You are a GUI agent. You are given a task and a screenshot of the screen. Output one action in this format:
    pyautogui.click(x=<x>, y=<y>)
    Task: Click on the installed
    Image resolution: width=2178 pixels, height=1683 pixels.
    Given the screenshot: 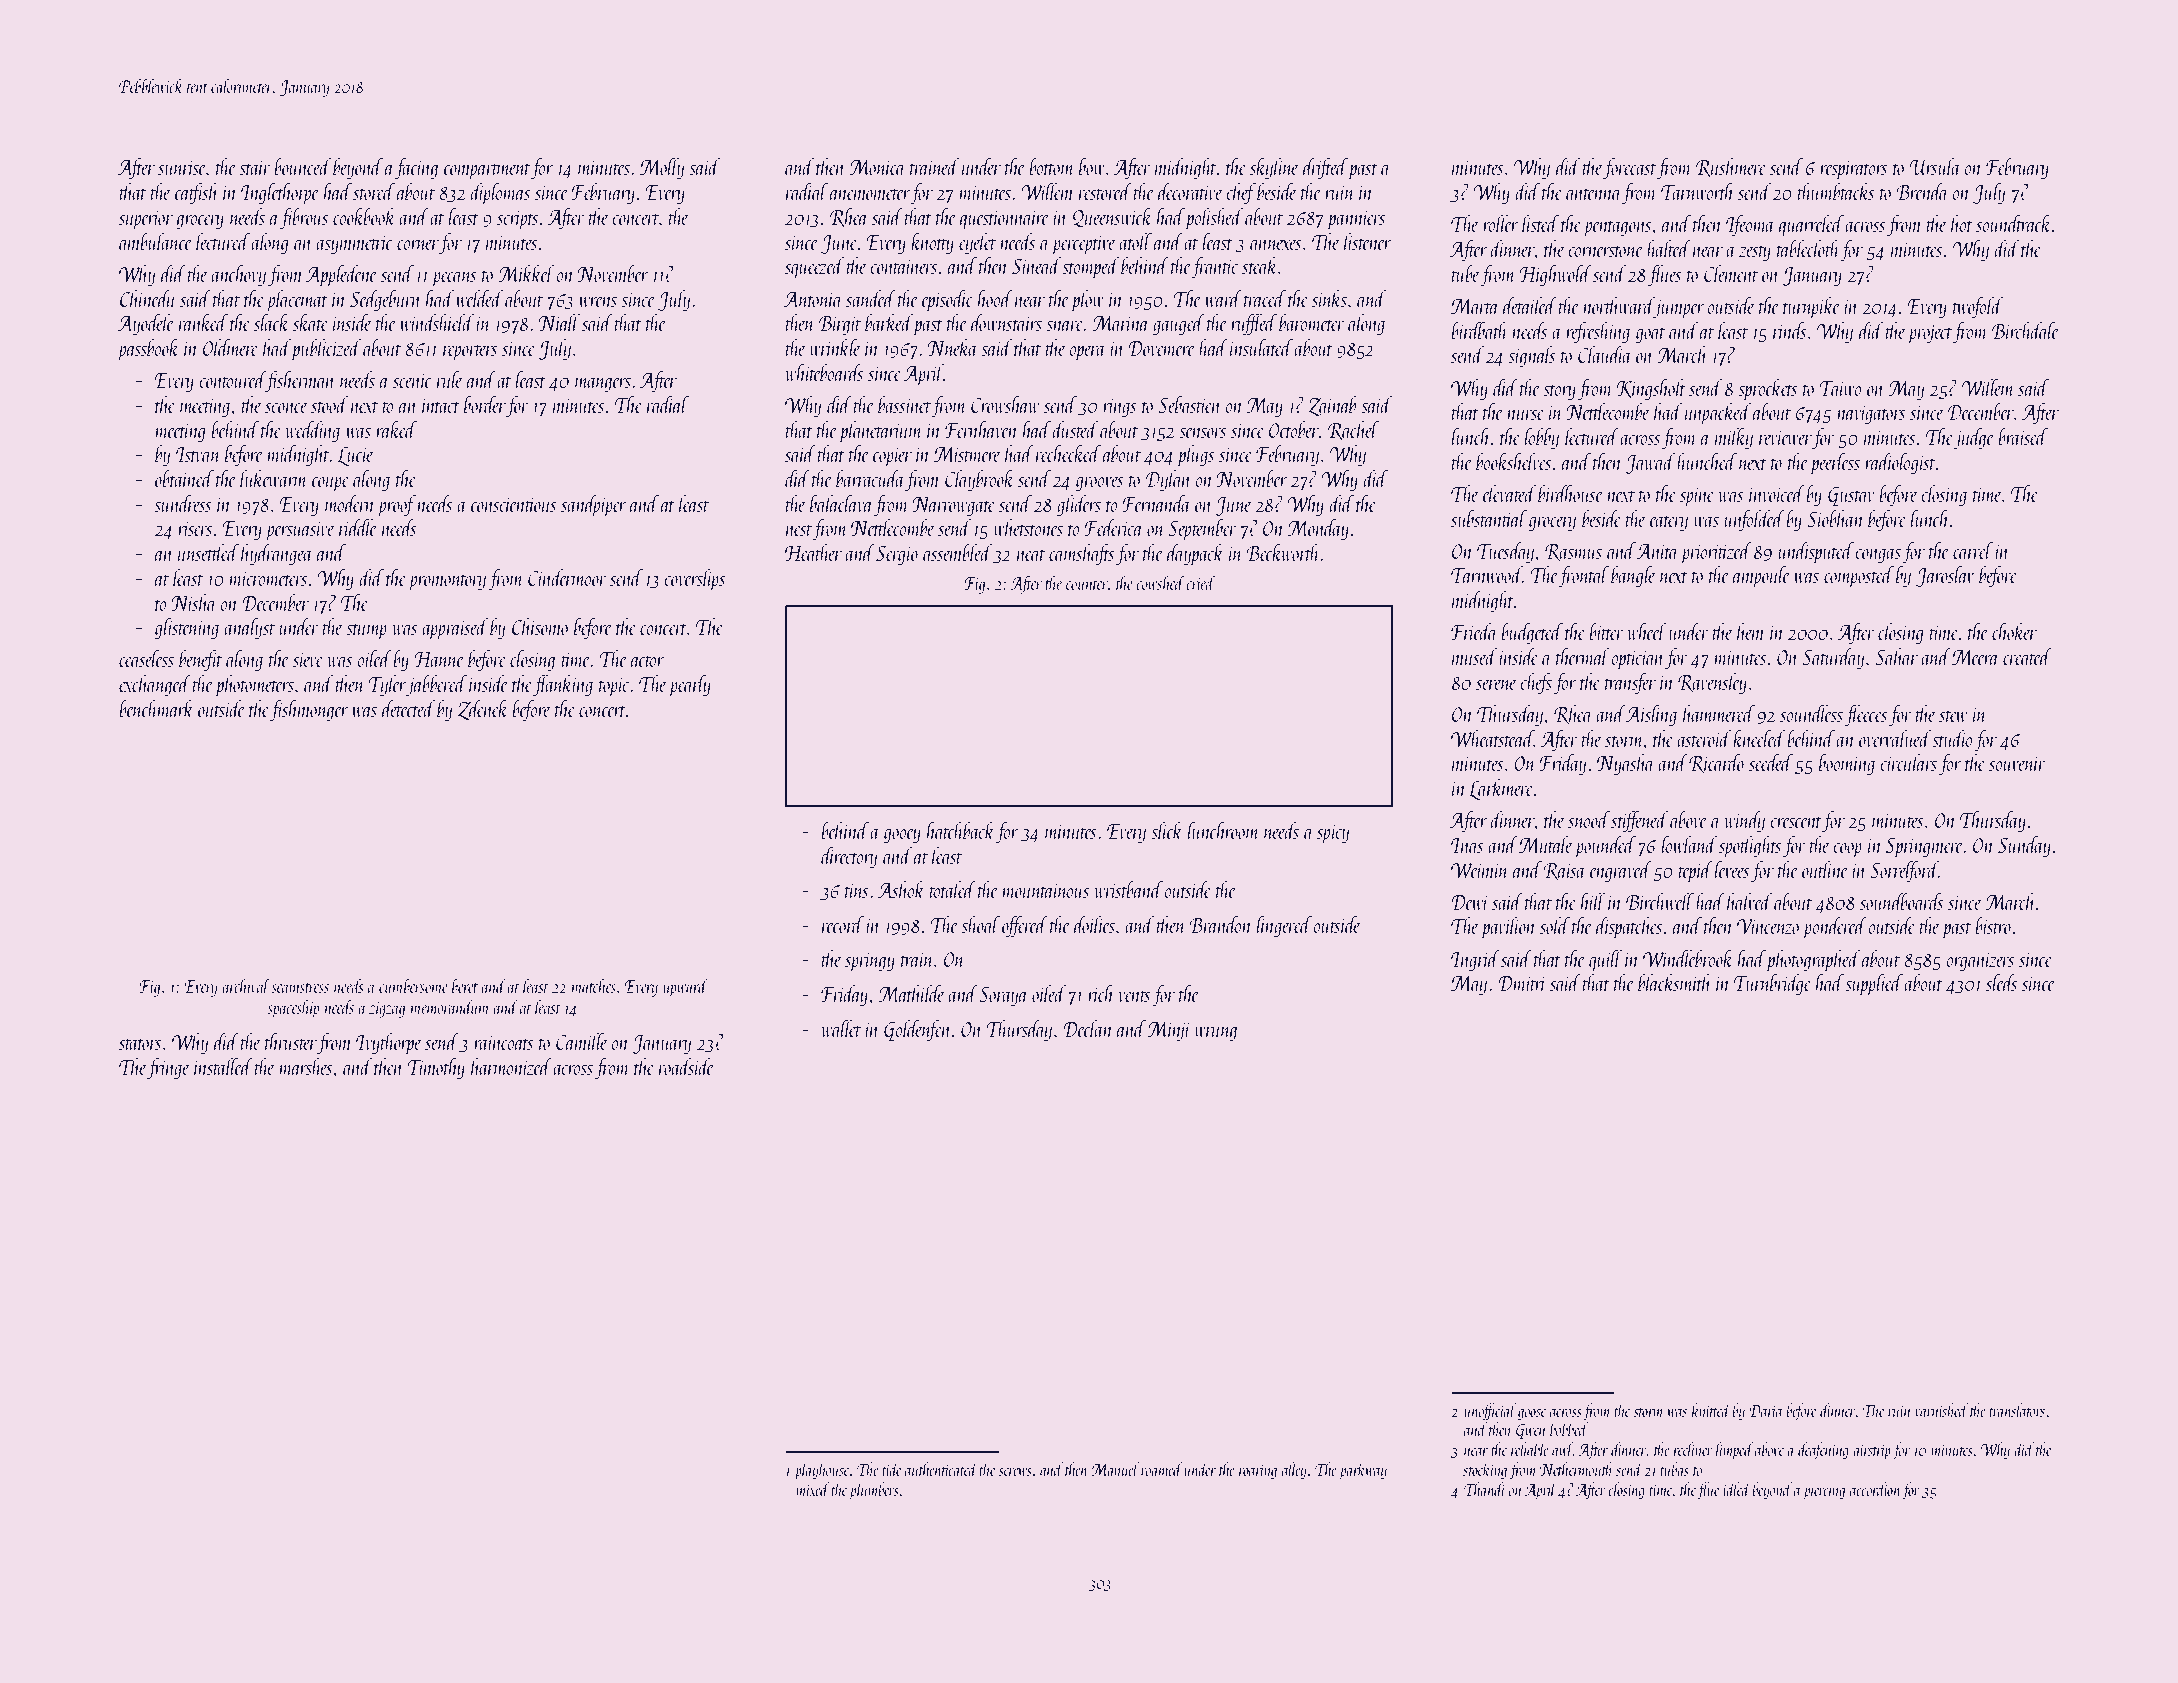 What is the action you would take?
    pyautogui.click(x=223, y=1066)
